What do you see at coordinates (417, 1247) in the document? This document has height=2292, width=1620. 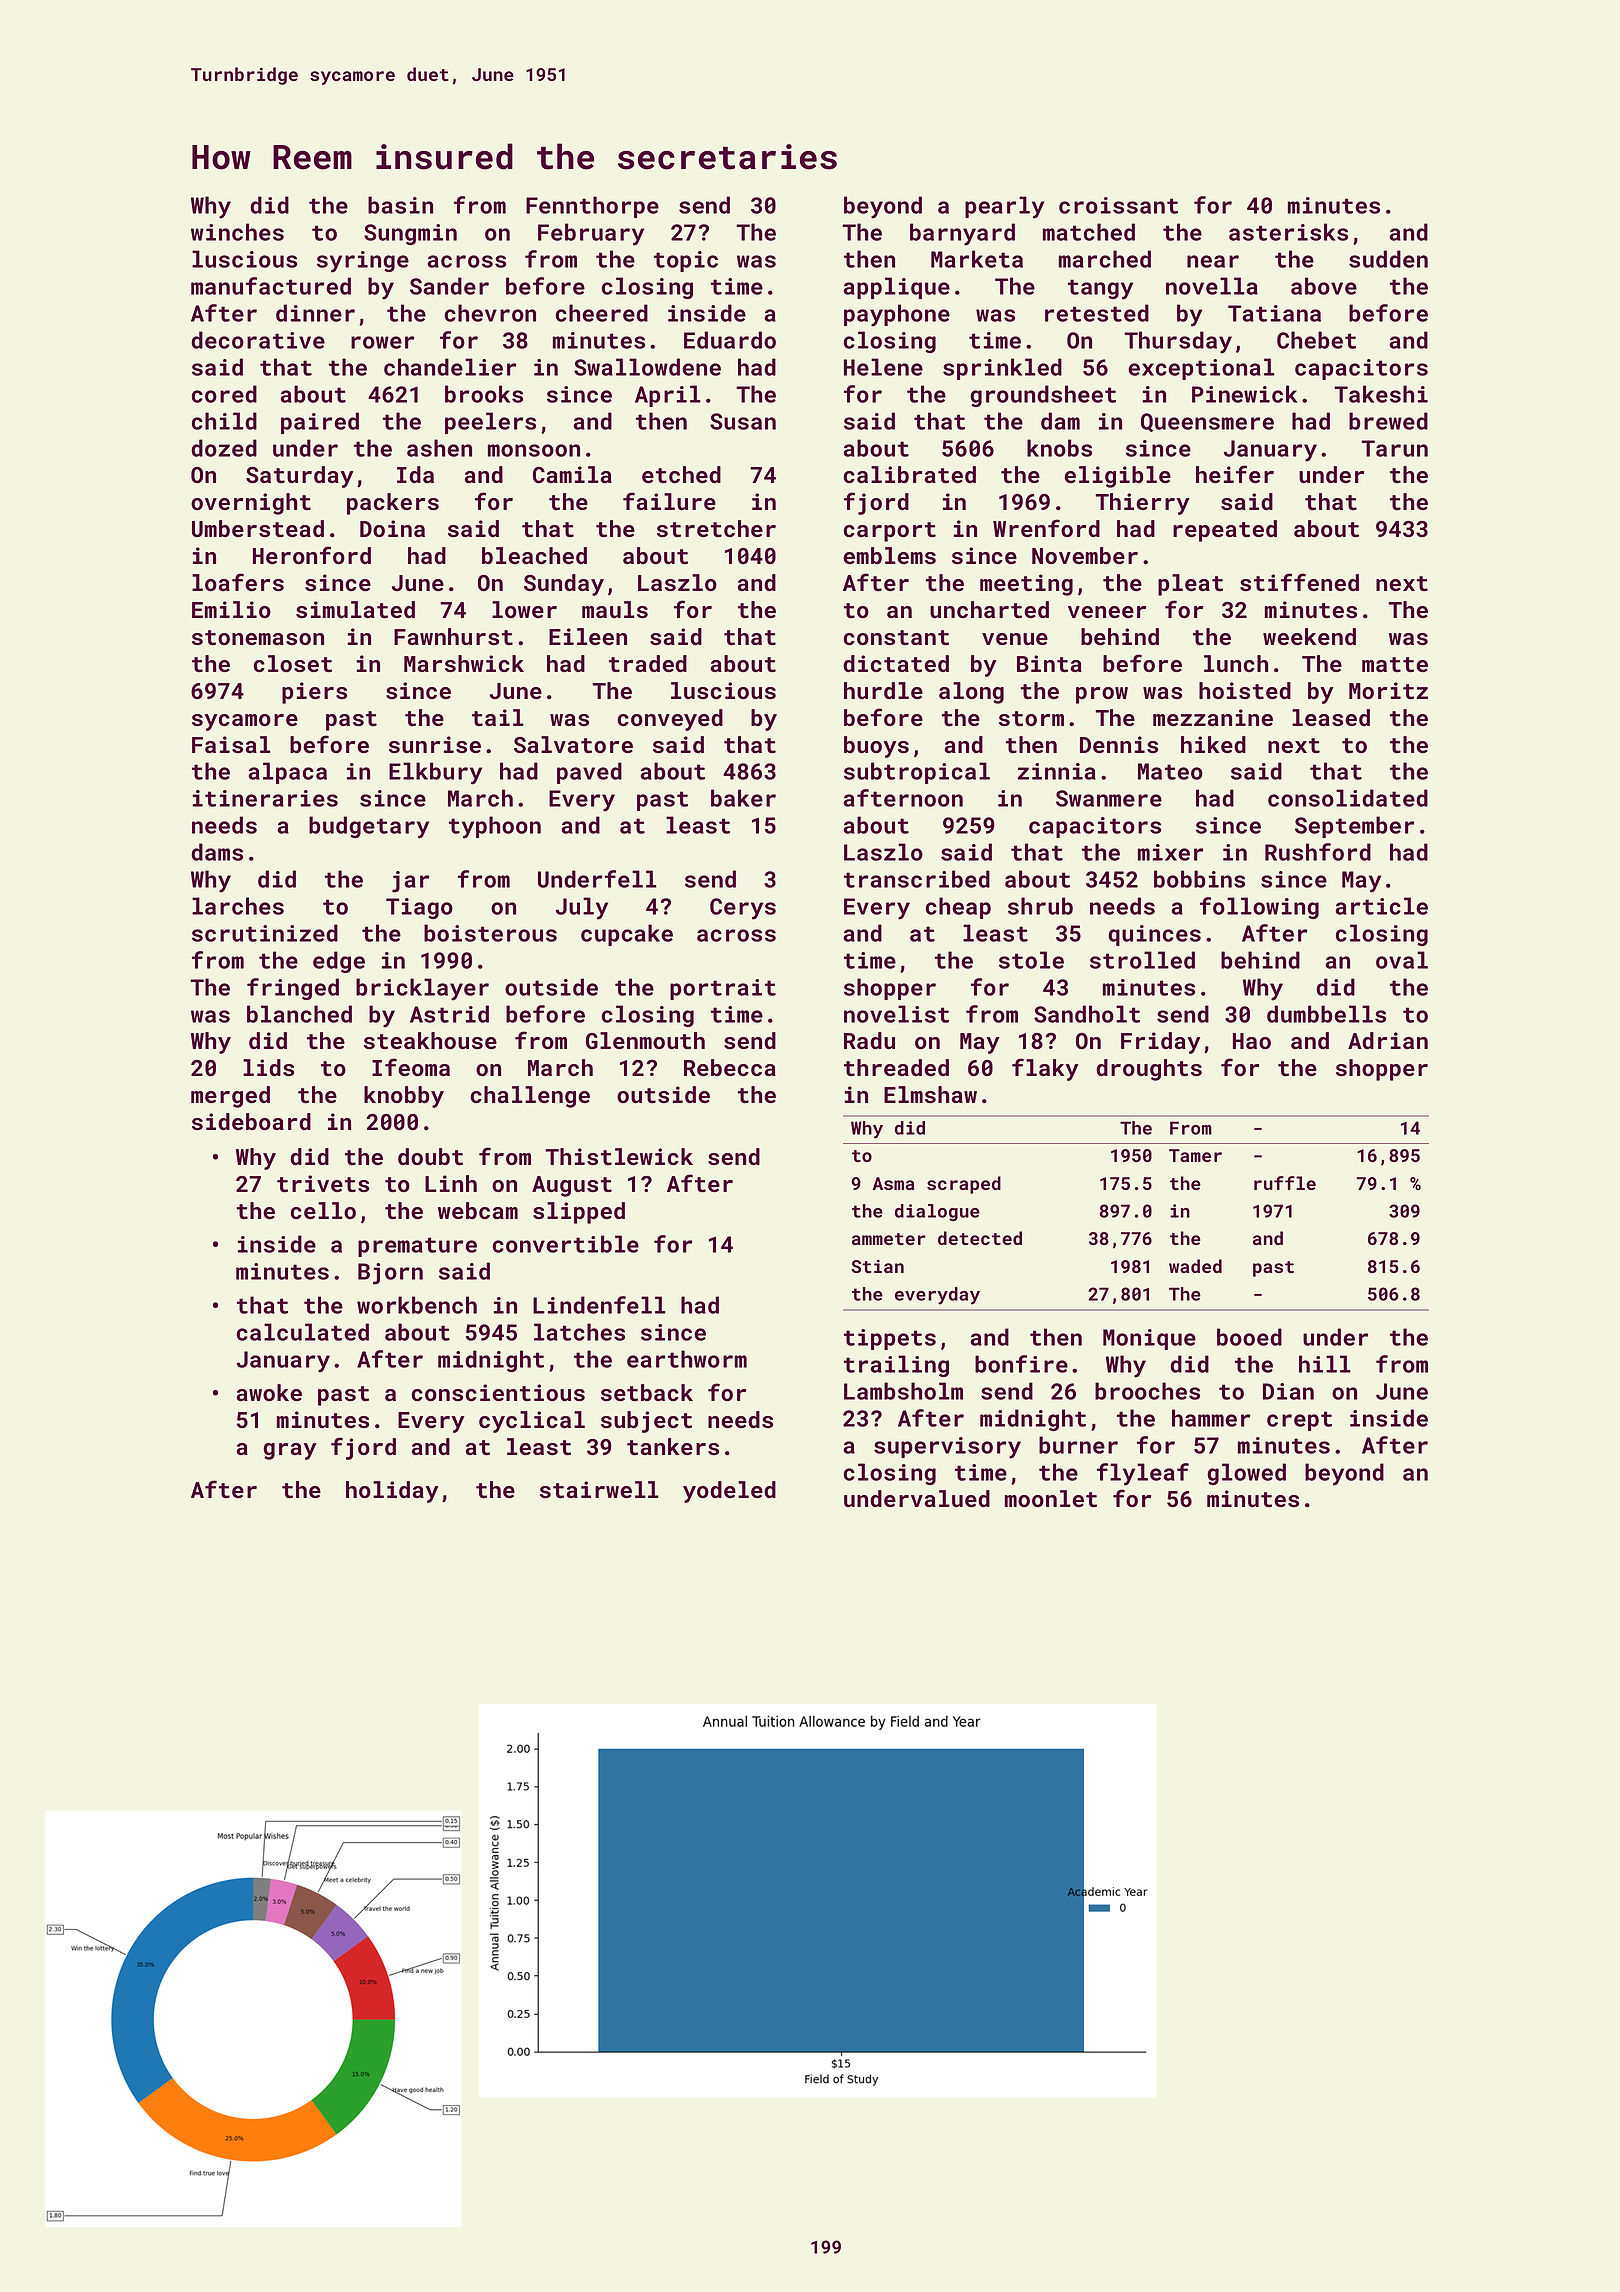 I see `premature` at bounding box center [417, 1247].
